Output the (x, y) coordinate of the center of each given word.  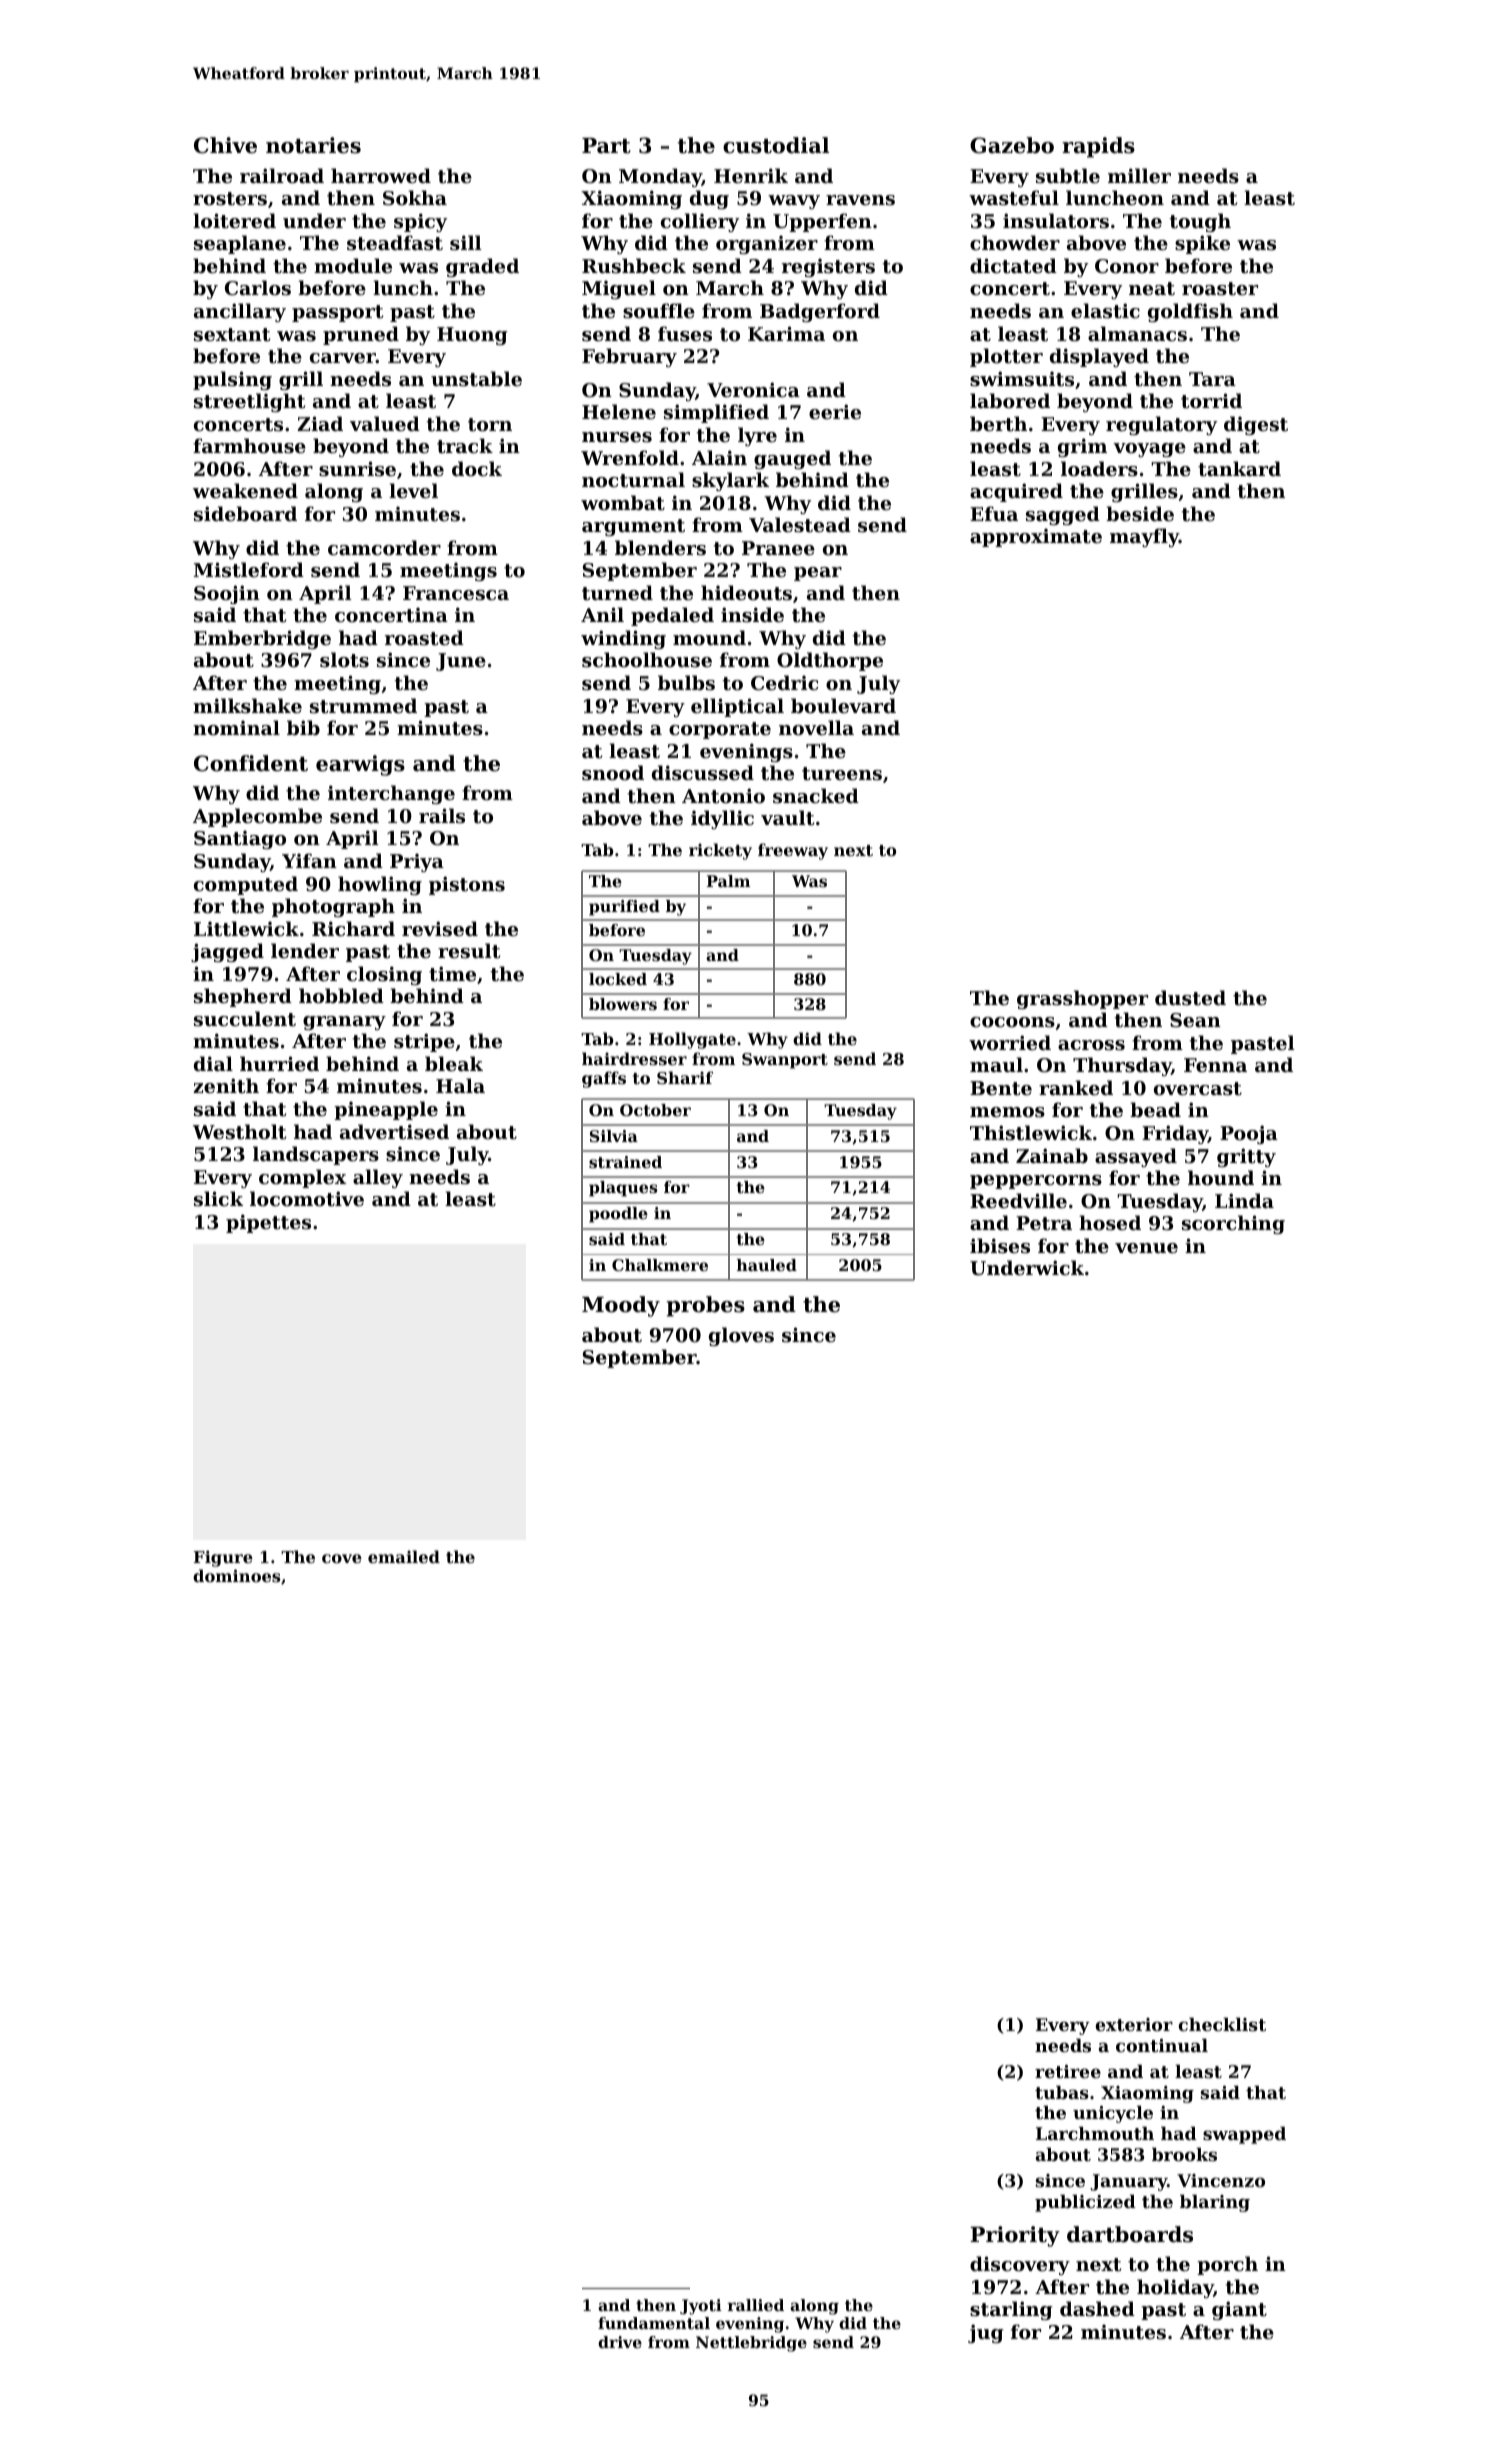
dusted (1190, 998)
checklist (1222, 2024)
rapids (1098, 147)
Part (606, 146)
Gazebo (1012, 145)
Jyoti (701, 2307)
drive (620, 2342)
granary (344, 1023)
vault (787, 817)
